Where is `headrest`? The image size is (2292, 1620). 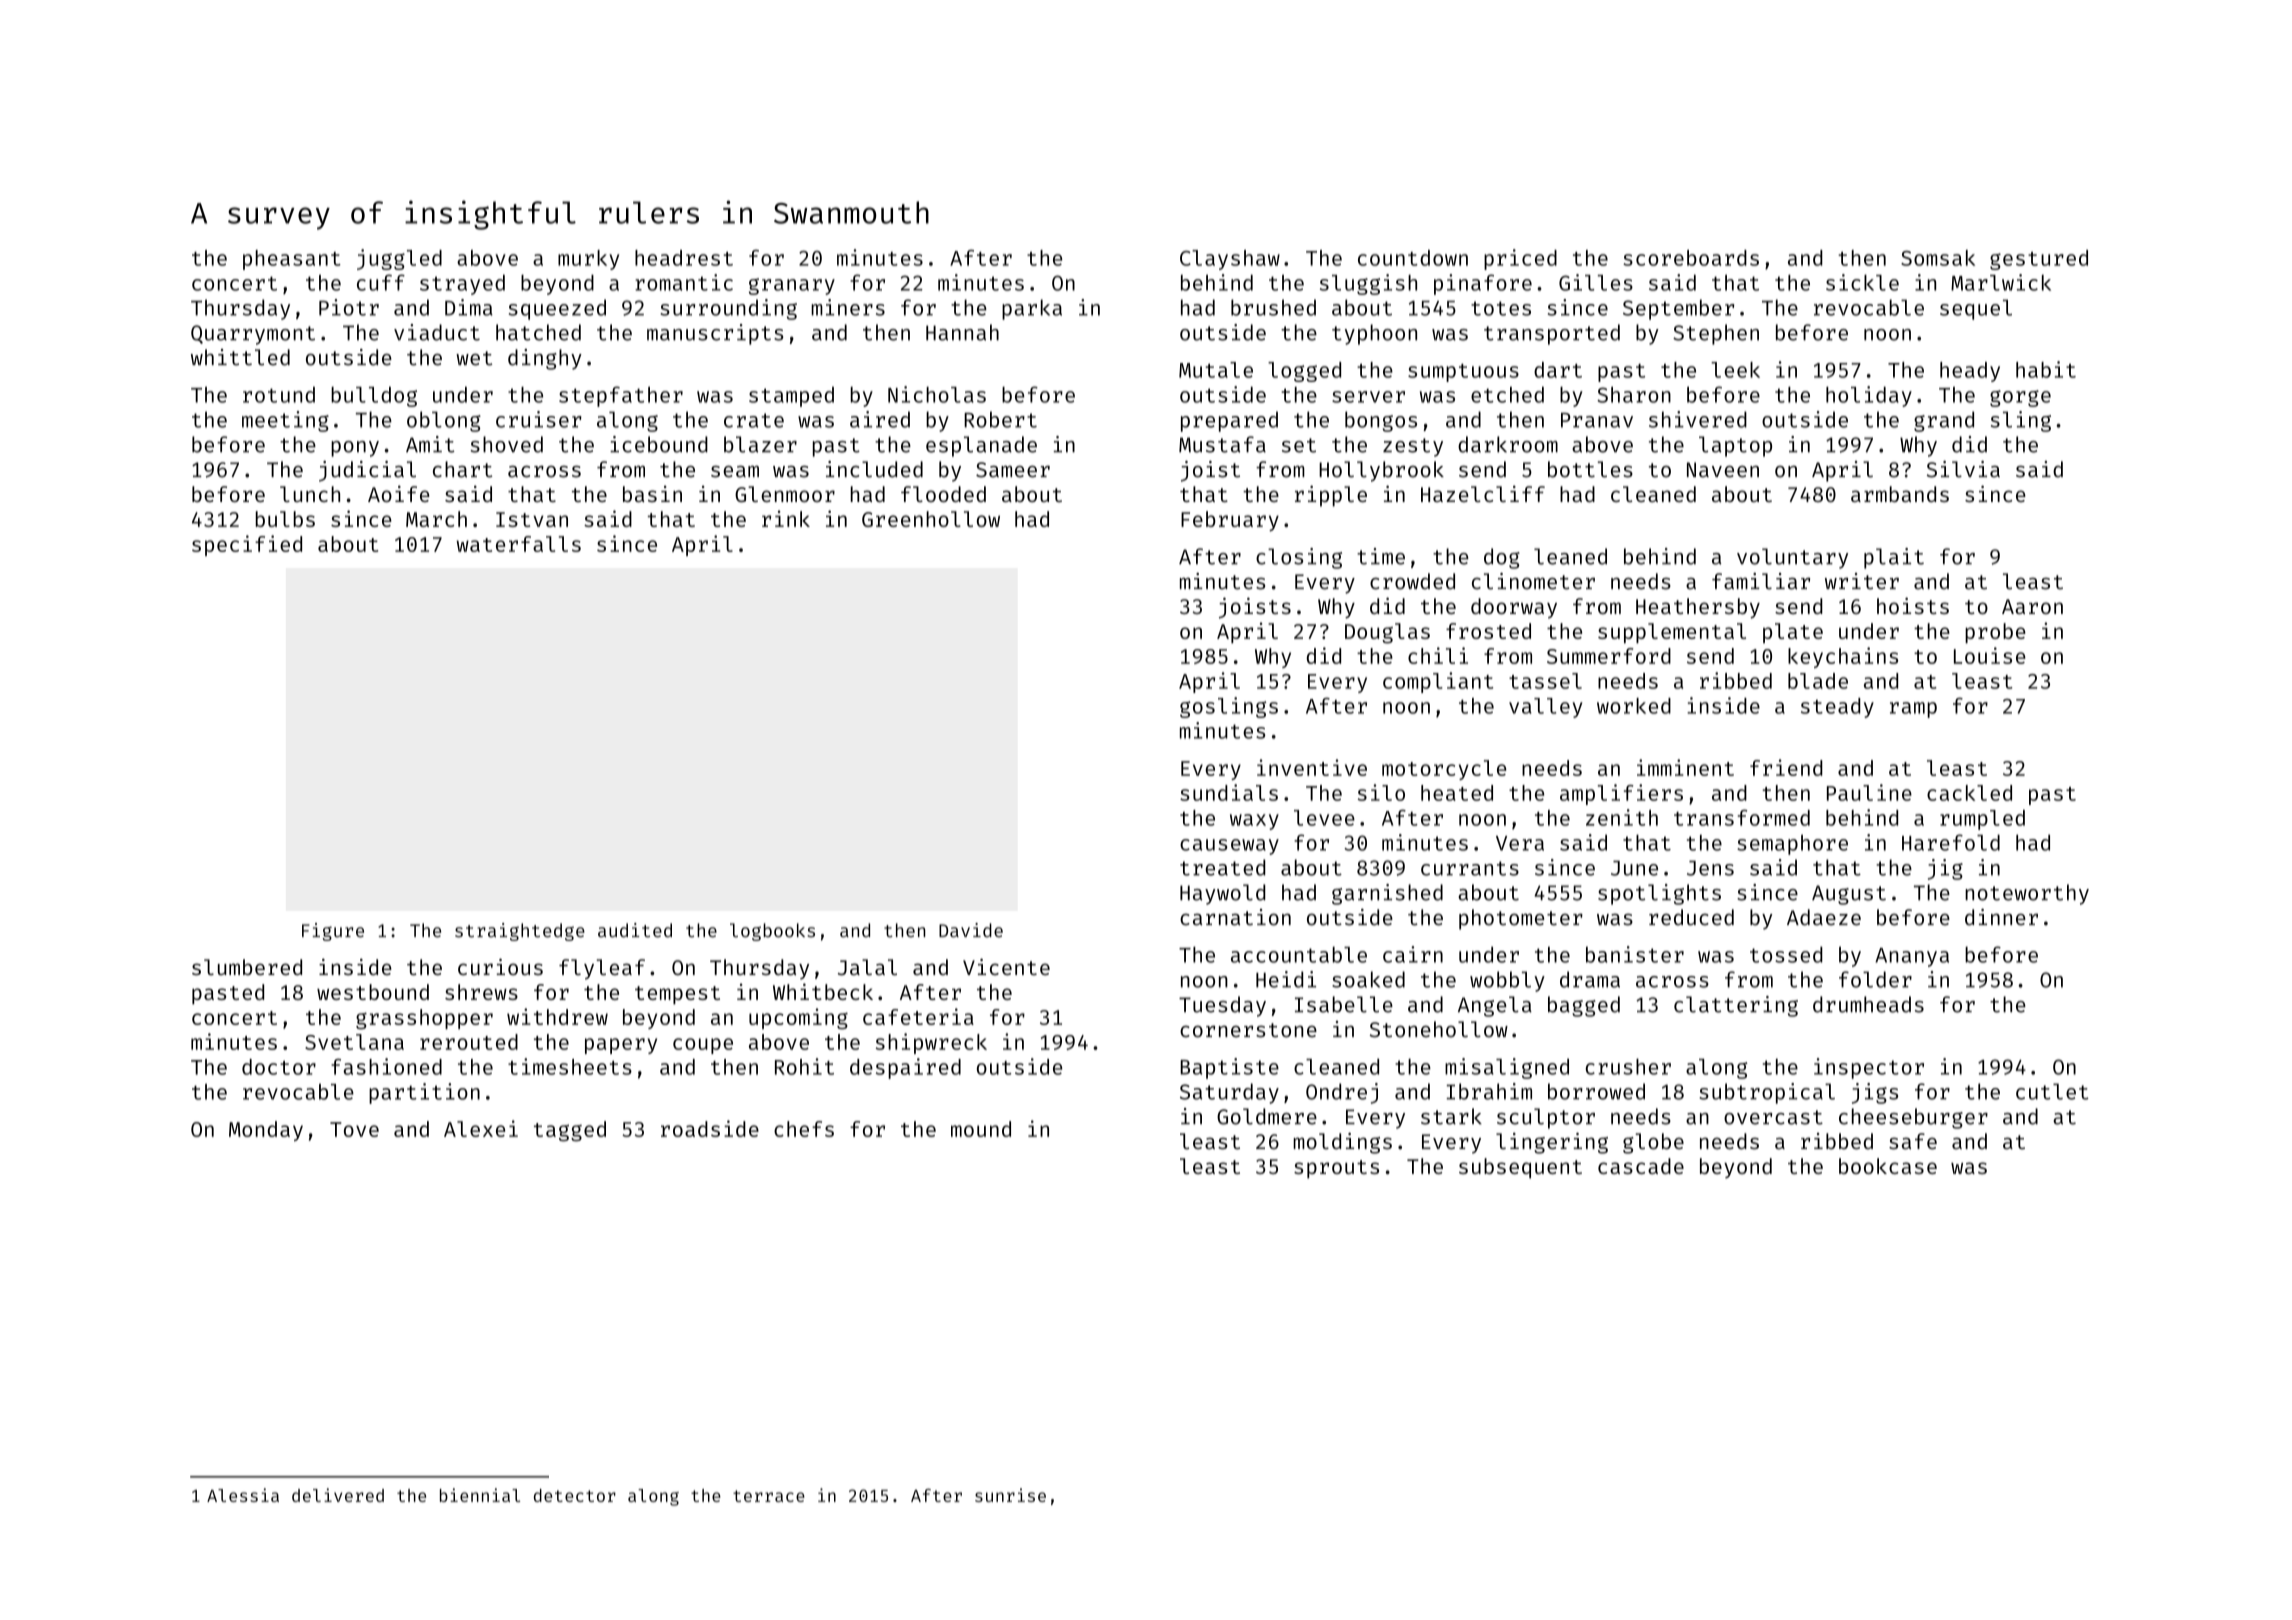 headrest is located at coordinates (684, 258).
